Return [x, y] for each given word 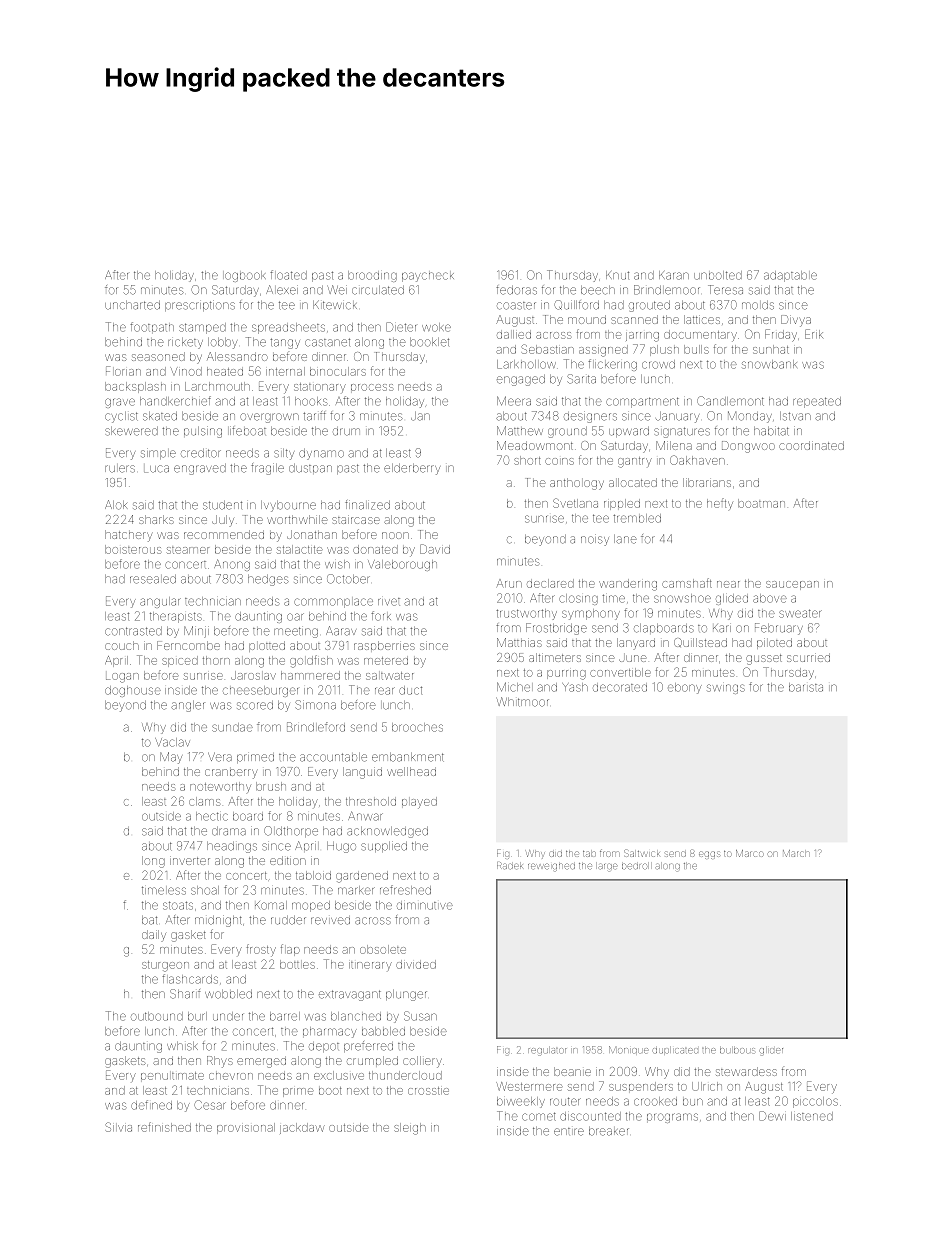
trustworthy [526, 614]
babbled [383, 1031]
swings [726, 689]
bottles [297, 964]
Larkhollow [526, 364]
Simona [315, 705]
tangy [285, 343]
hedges [268, 580]
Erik [814, 334]
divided [416, 964]
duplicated [675, 1051]
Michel [513, 687]
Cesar [210, 1105]
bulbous [737, 1051]
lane [625, 539]
